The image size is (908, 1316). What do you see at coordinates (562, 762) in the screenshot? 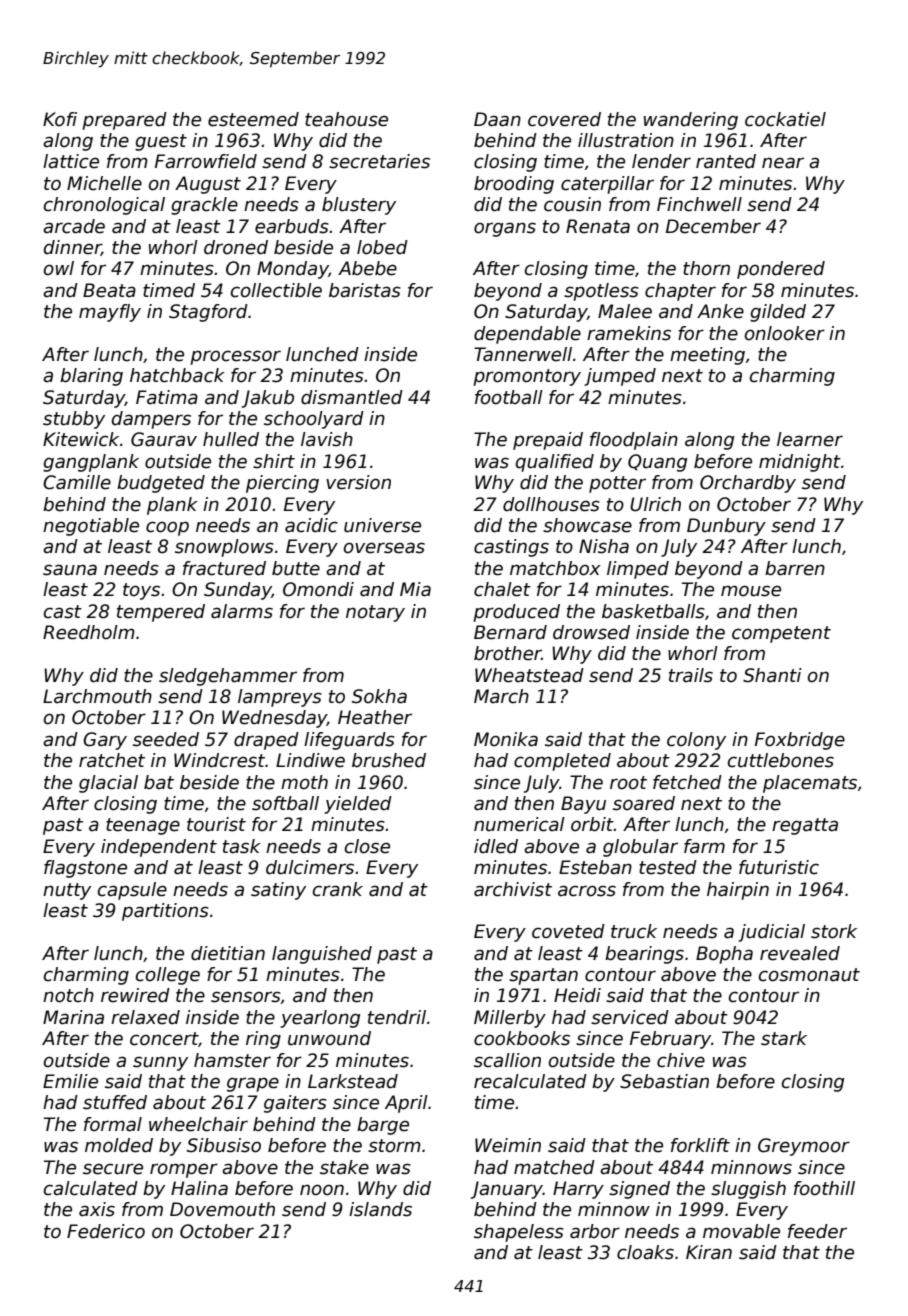
I see `completed` at bounding box center [562, 762].
